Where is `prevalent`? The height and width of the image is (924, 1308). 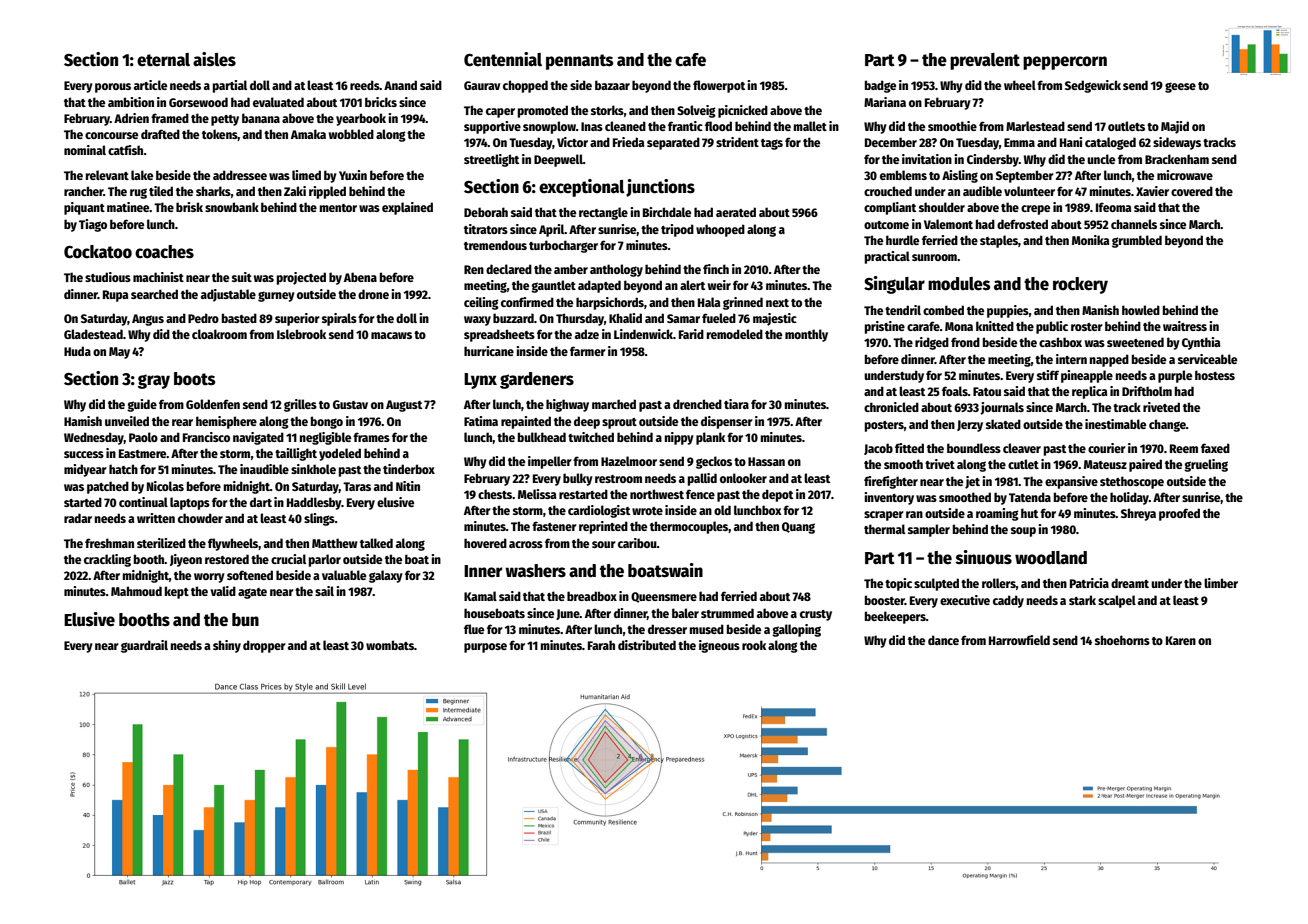 prevalent is located at coordinates (985, 61).
